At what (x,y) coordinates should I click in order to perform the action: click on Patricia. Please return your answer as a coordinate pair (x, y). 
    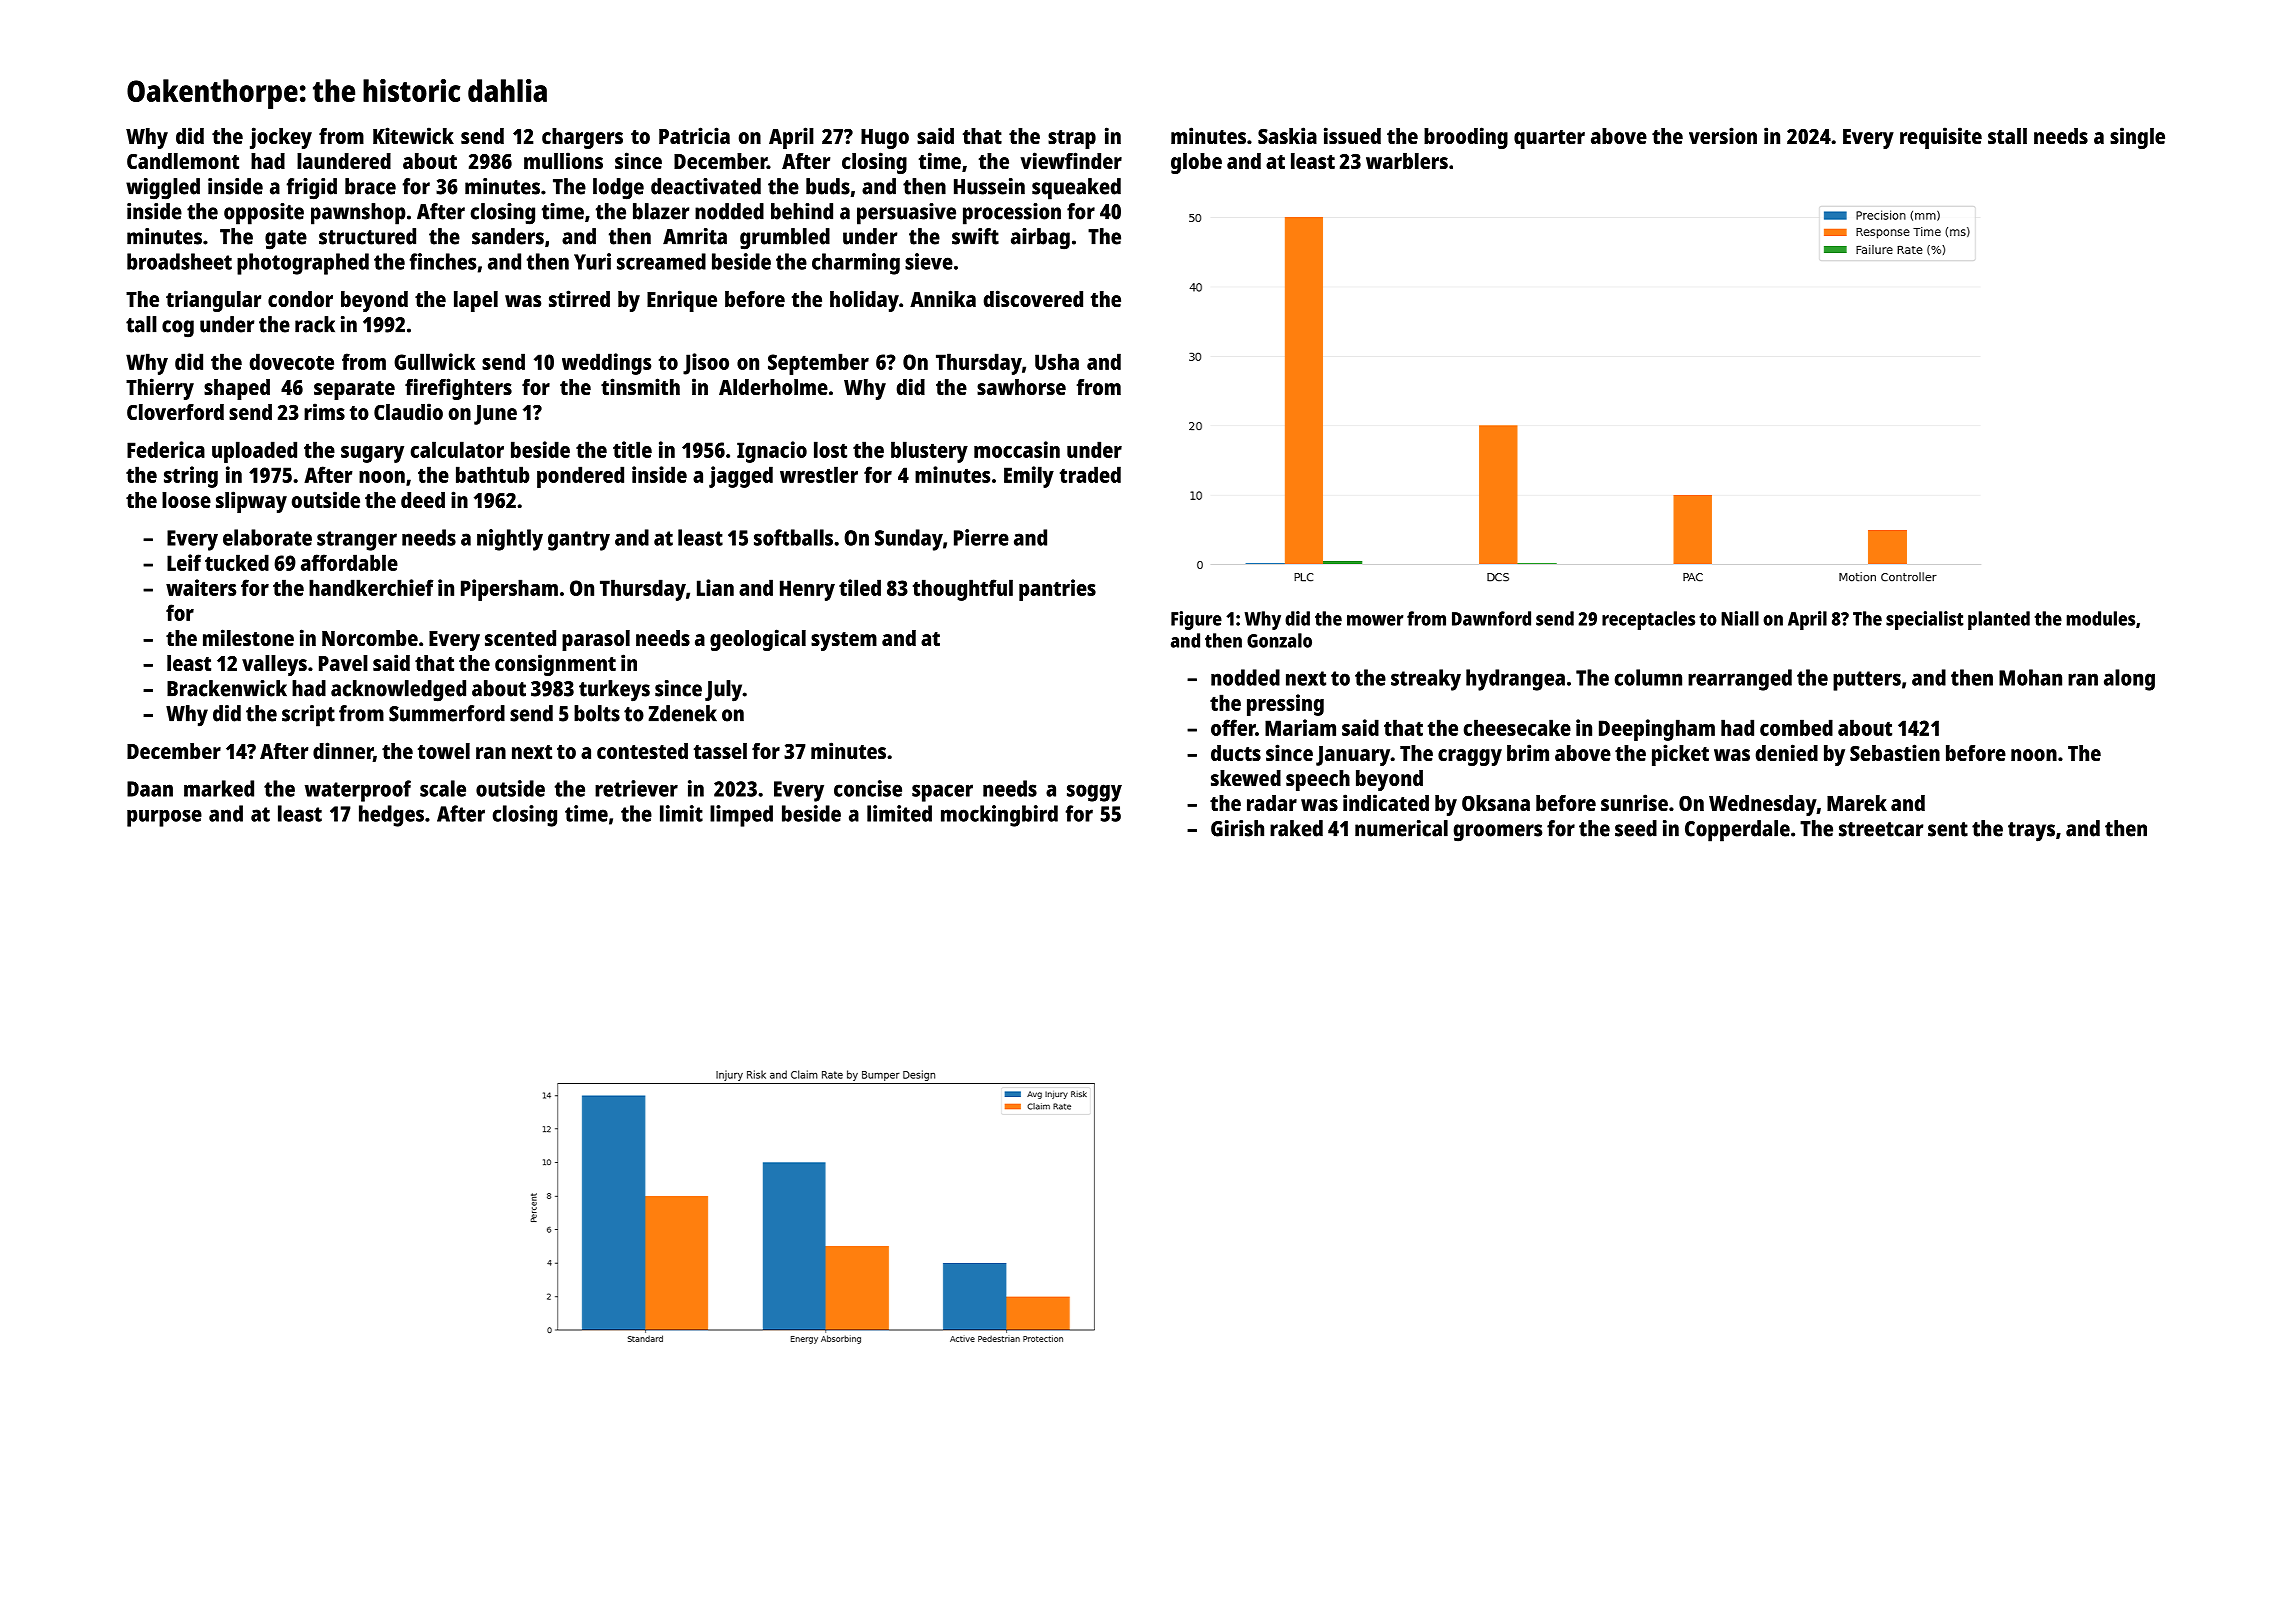
    Looking at the image, I should click on (694, 135).
